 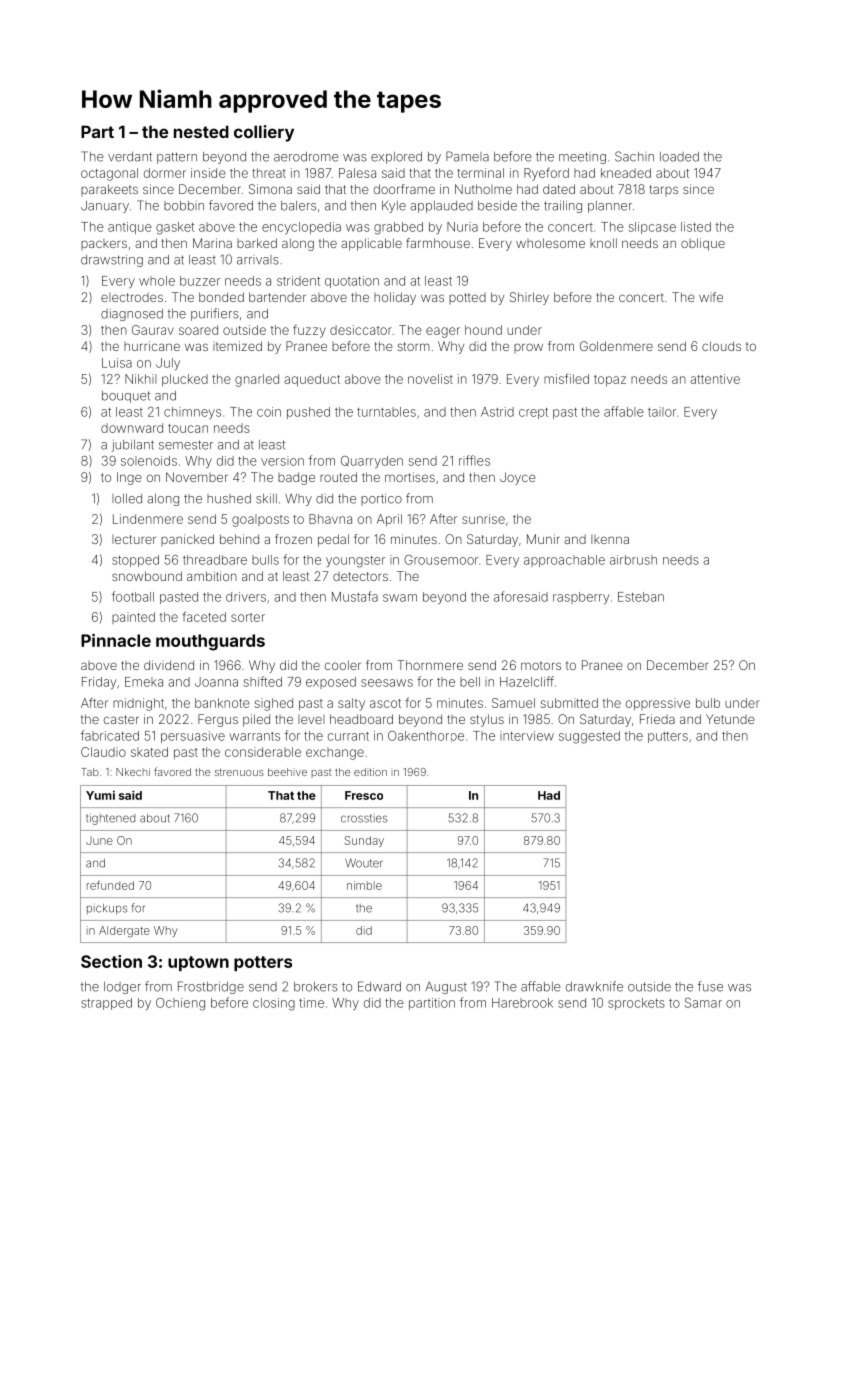 I want to click on Goldenmere, so click(x=616, y=346).
